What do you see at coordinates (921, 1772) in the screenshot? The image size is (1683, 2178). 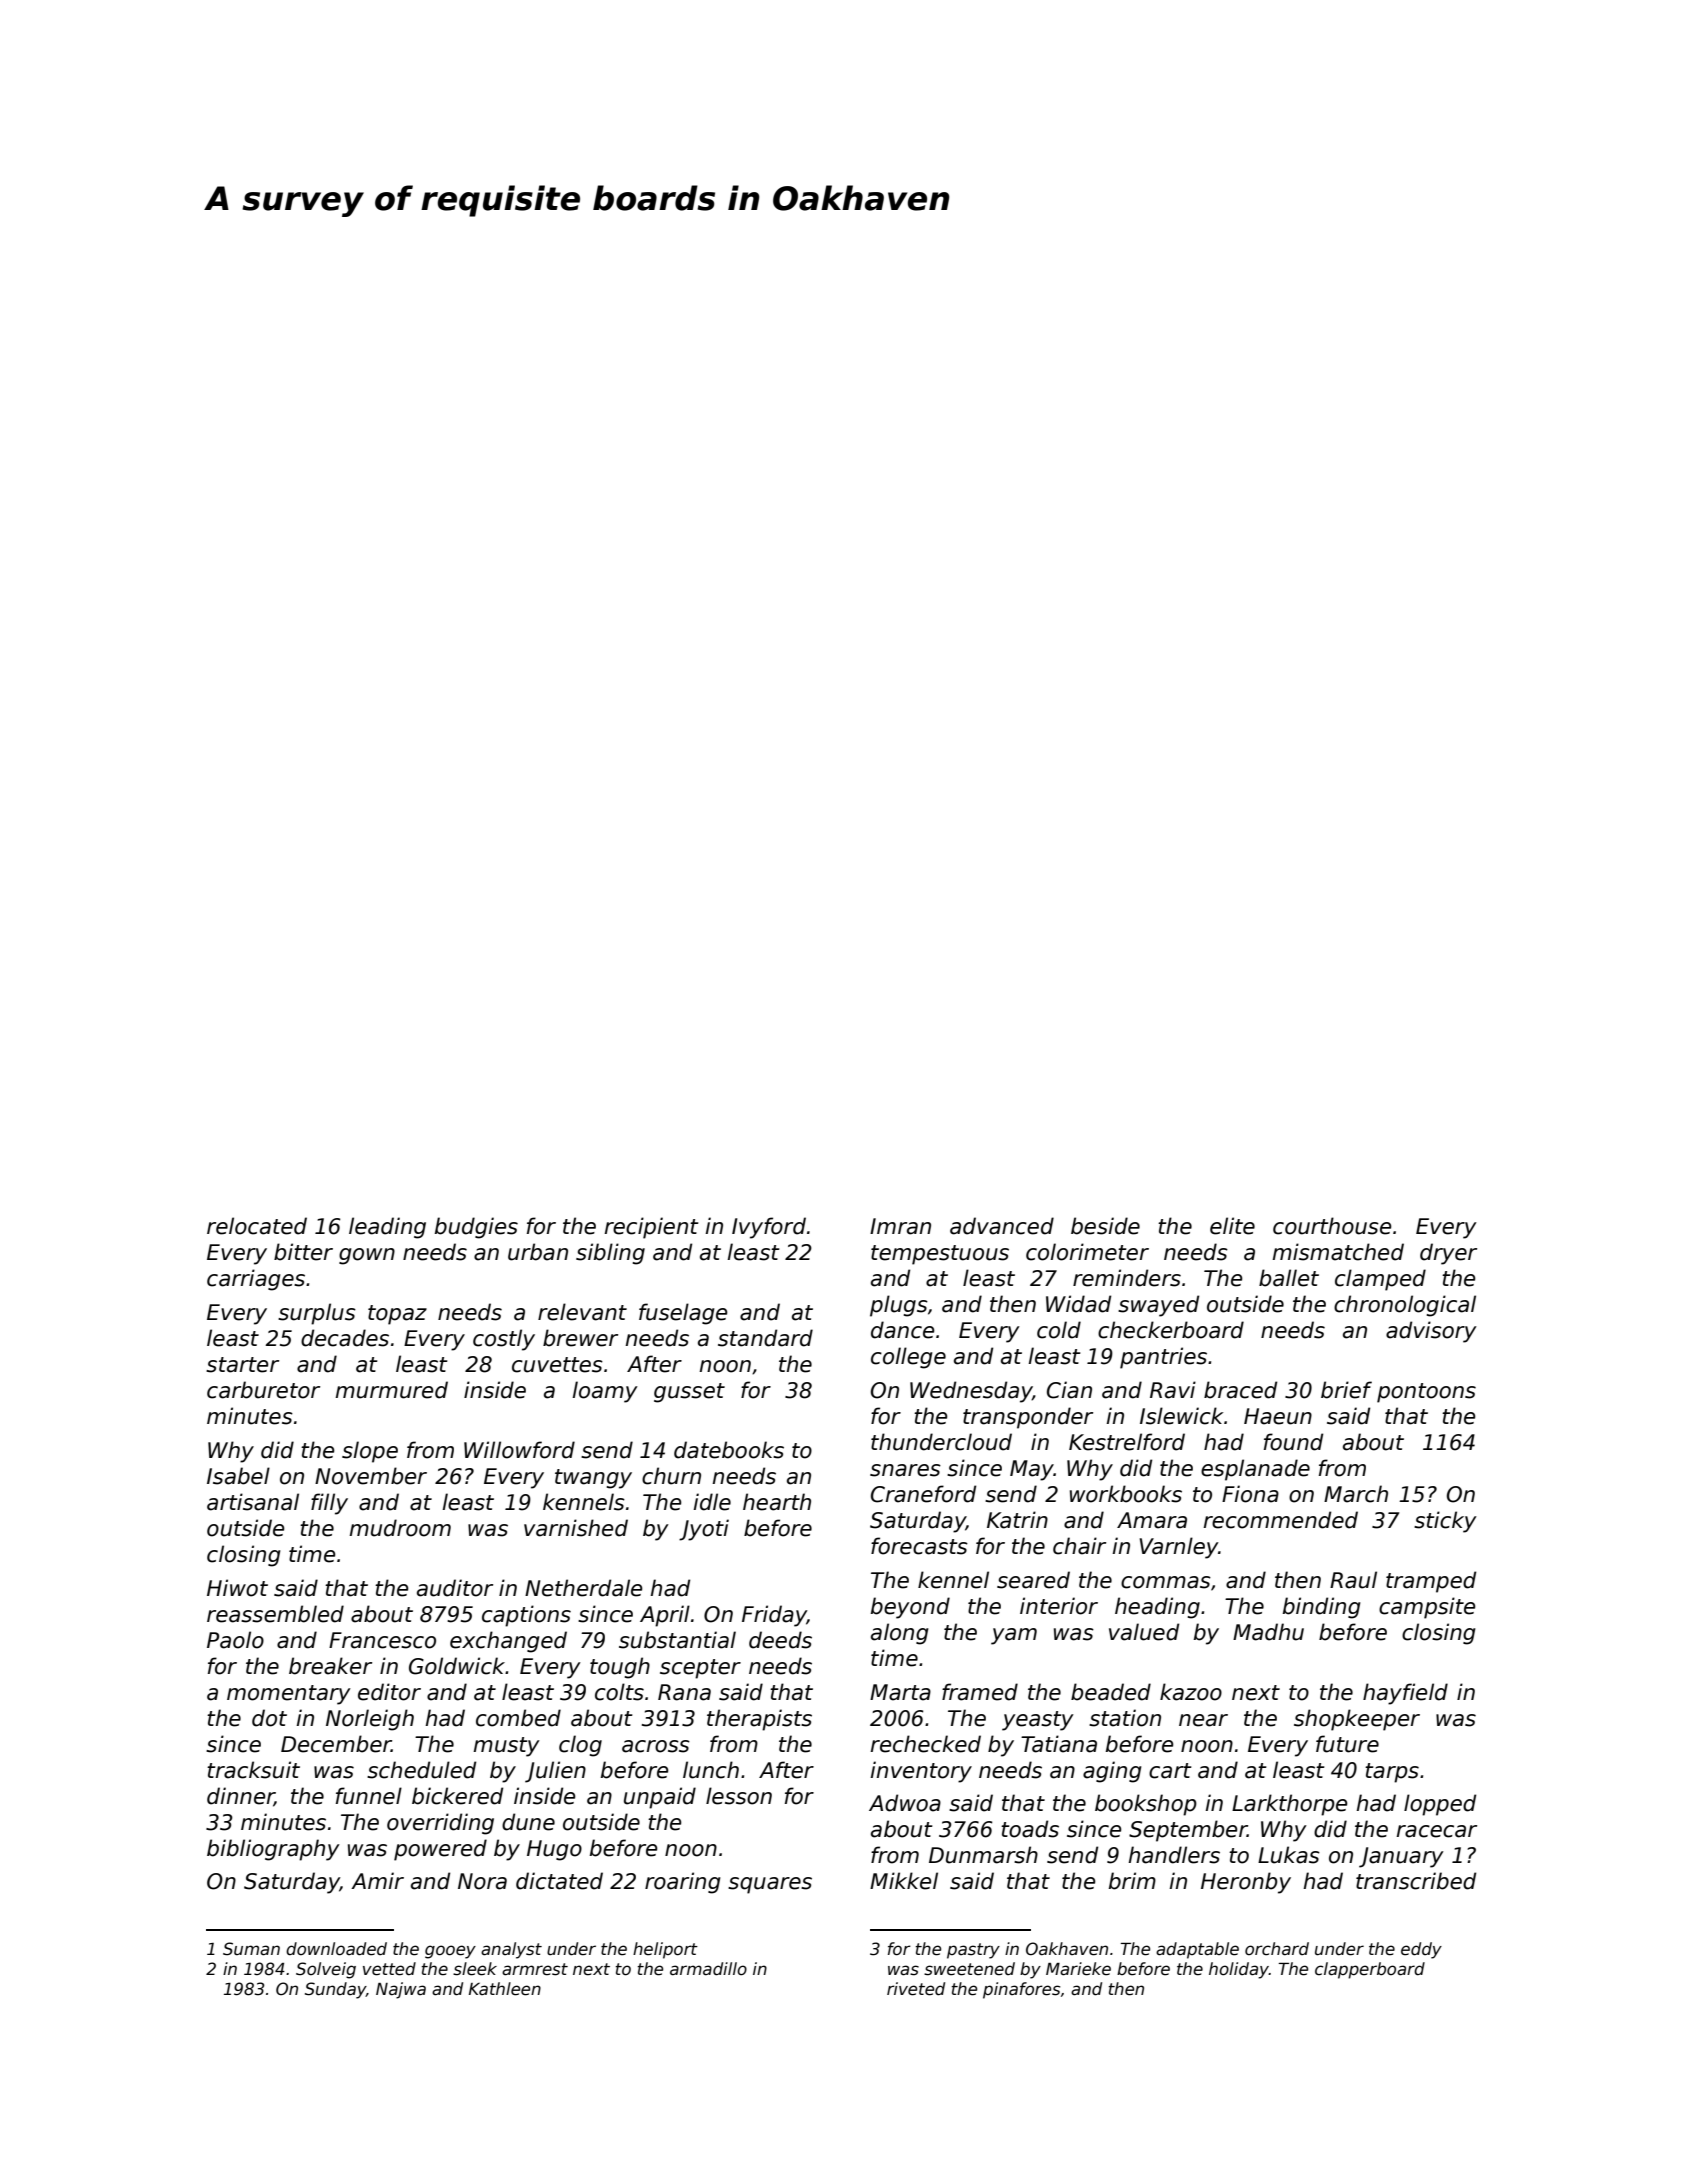 I see `inventory` at bounding box center [921, 1772].
